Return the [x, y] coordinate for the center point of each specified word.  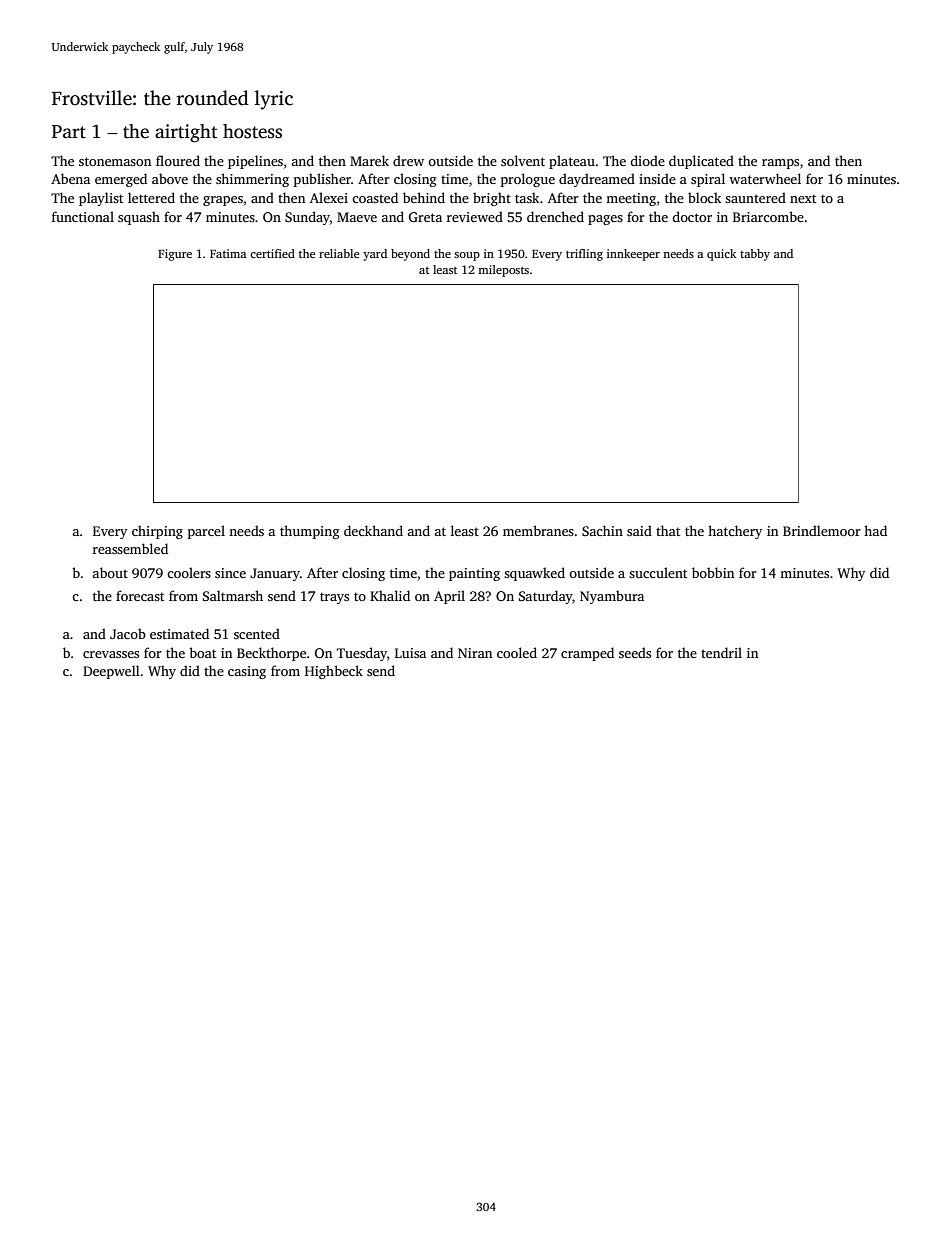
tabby [755, 255]
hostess [252, 131]
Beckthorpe [271, 654]
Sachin [602, 530]
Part [69, 132]
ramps [780, 164]
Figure [175, 255]
